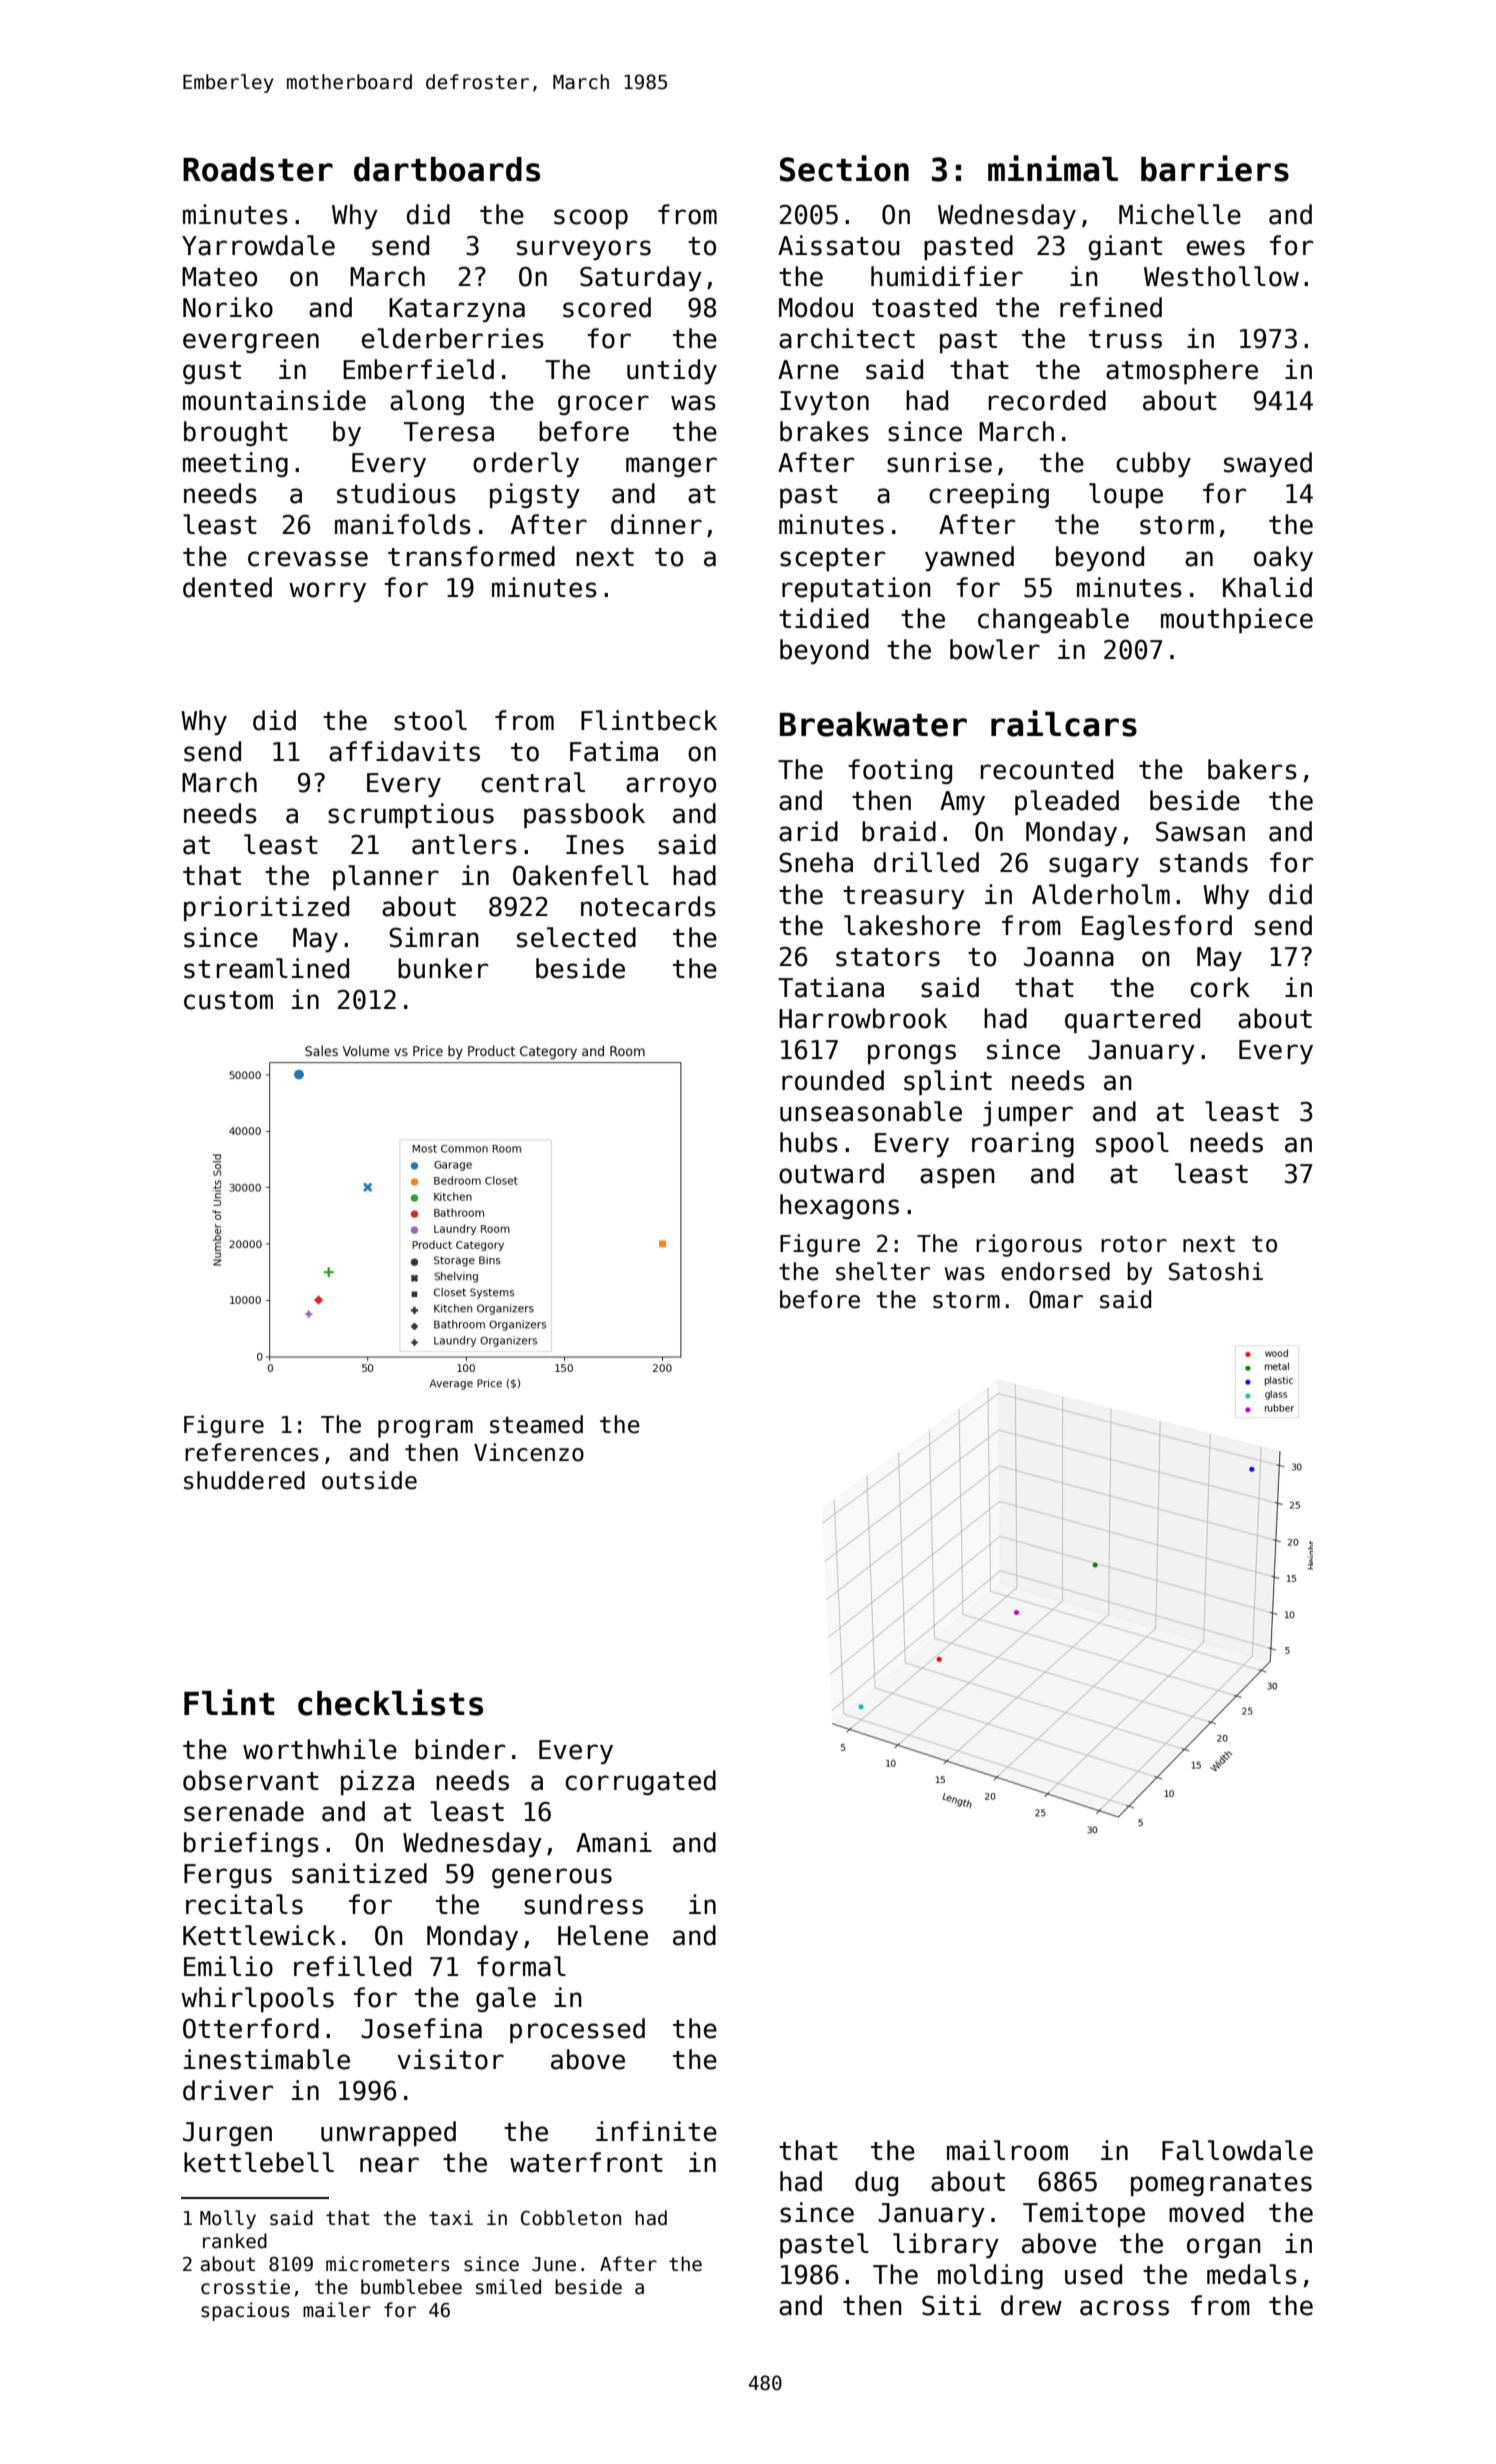 The height and width of the screenshot is (2464, 1496). I want to click on smiled, so click(508, 2287).
